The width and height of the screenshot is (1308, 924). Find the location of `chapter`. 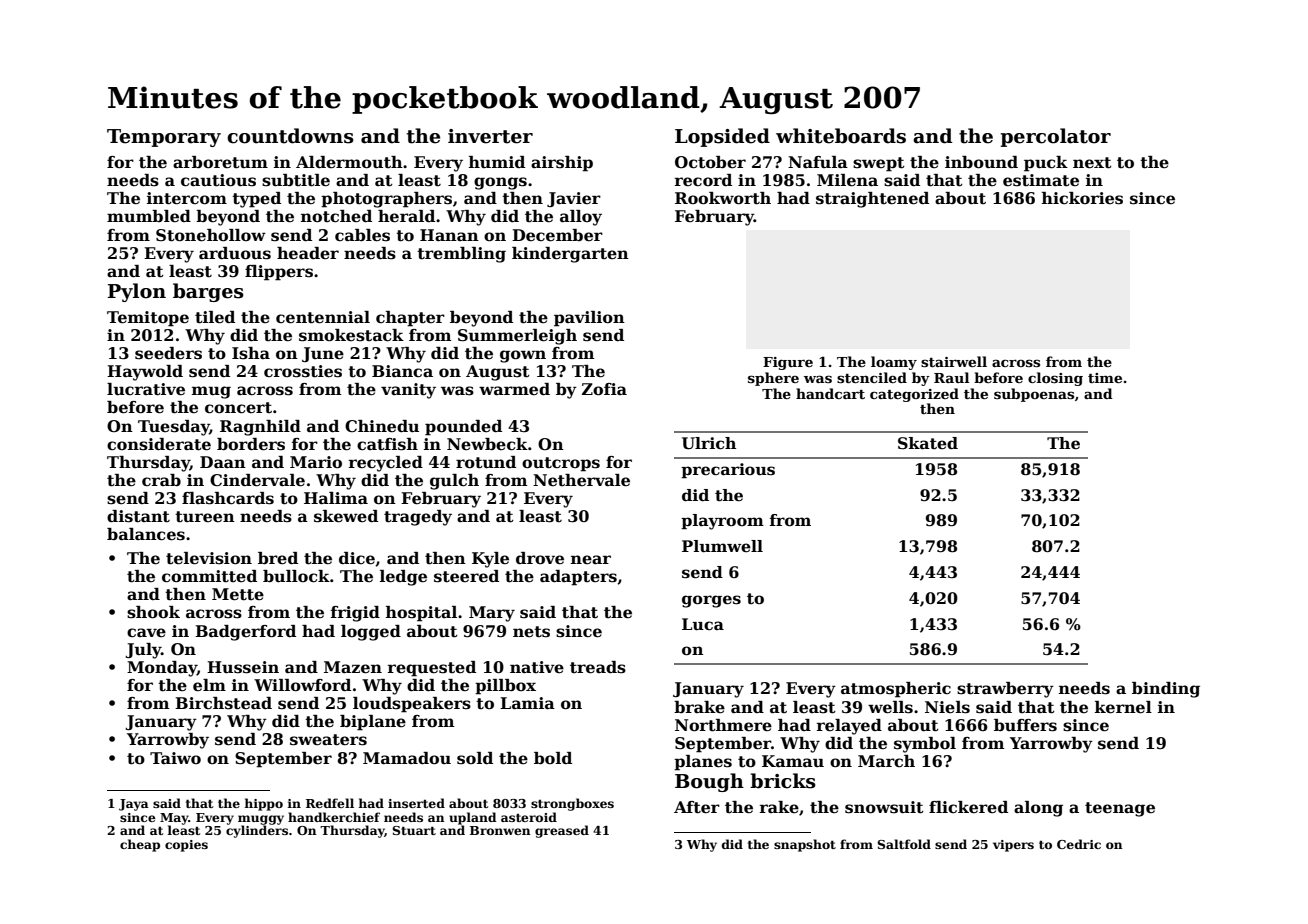

chapter is located at coordinates (410, 319).
